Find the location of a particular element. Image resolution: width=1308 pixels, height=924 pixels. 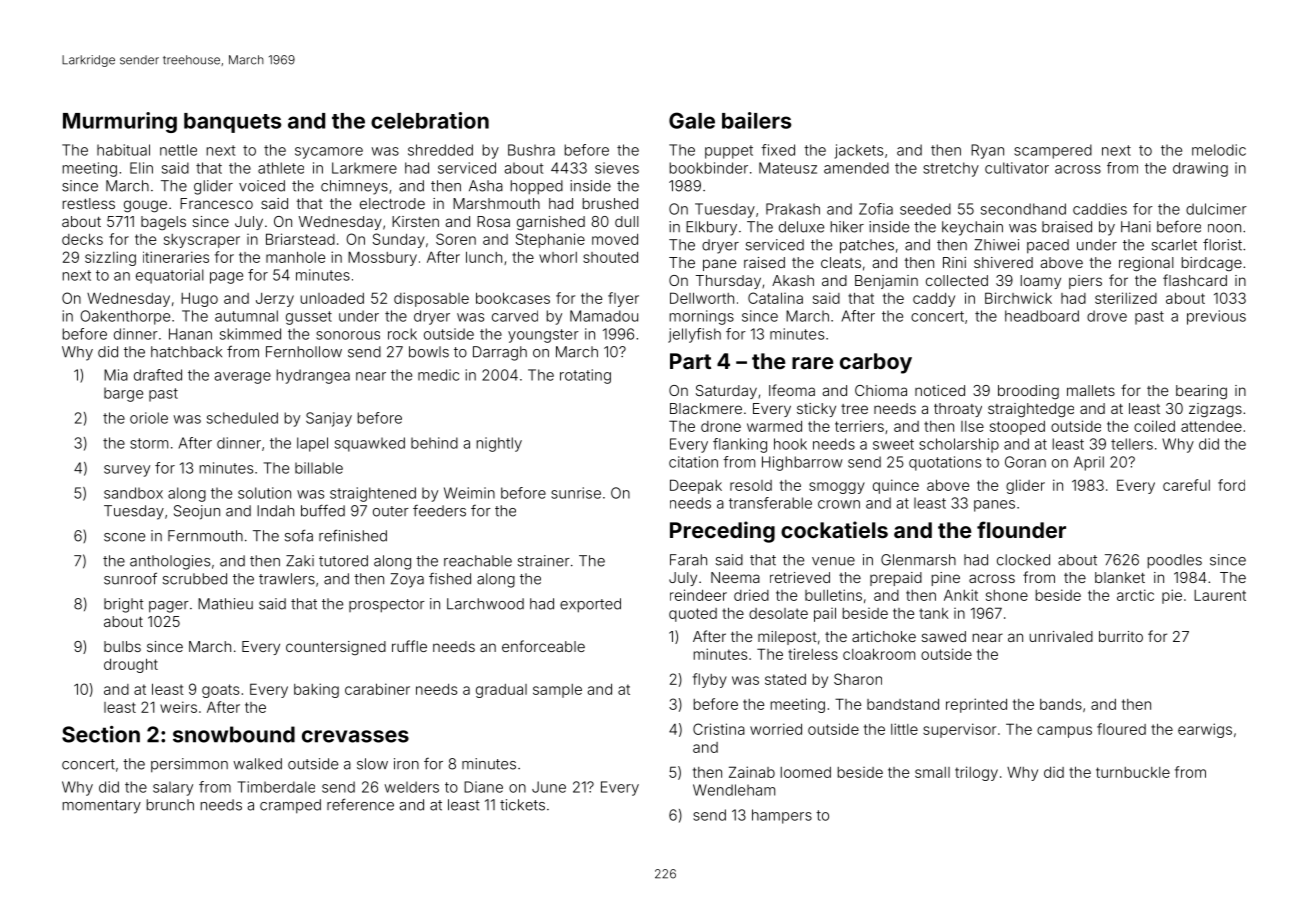

hopped is located at coordinates (537, 187).
